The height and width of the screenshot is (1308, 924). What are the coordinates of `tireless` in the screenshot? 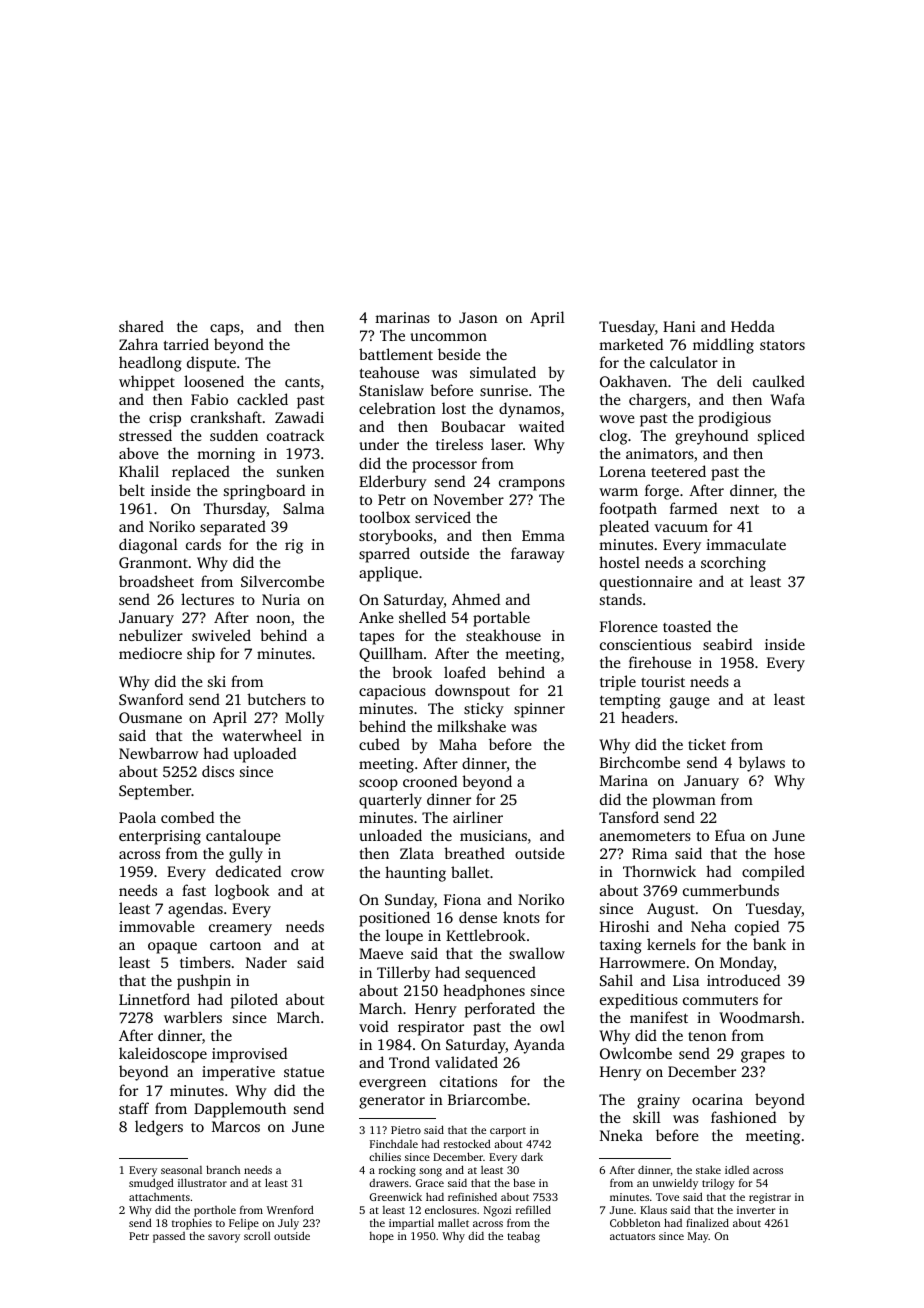 It's located at (459, 444).
